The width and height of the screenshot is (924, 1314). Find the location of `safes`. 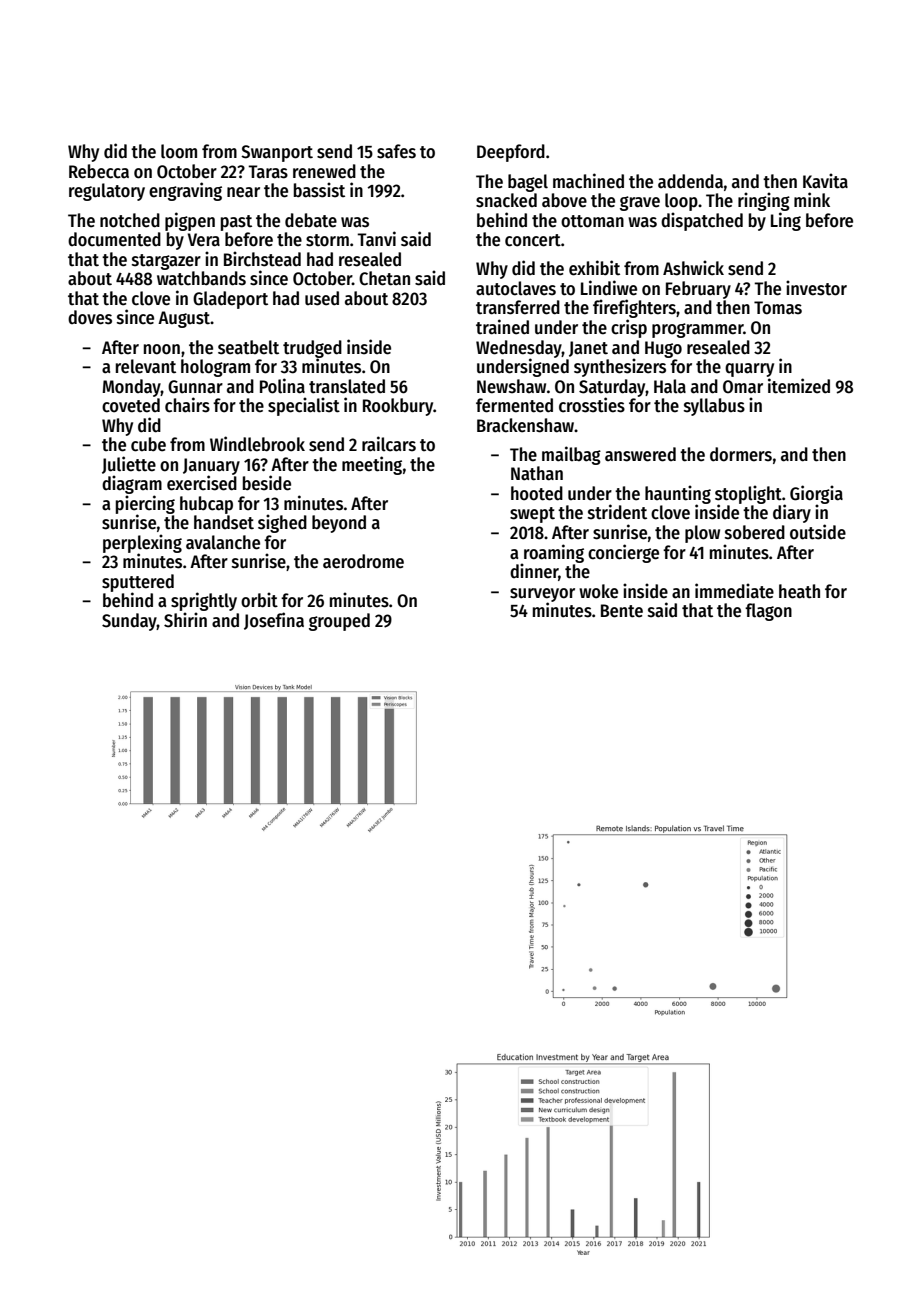

safes is located at coordinates (396, 151).
